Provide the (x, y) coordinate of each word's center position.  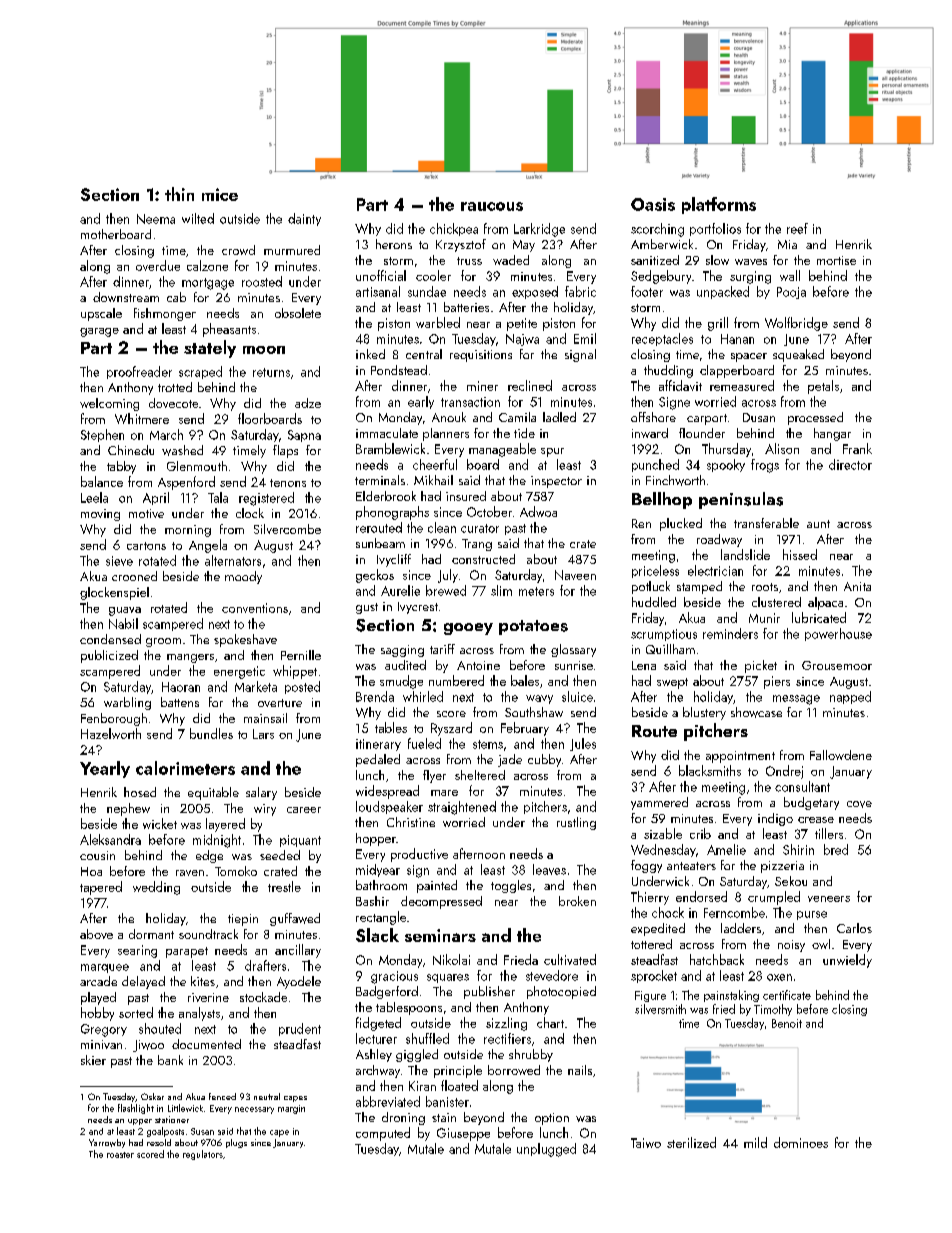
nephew (128, 809)
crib (700, 833)
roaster (120, 1155)
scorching (657, 230)
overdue (158, 265)
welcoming (109, 404)
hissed (800, 554)
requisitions (481, 356)
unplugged (546, 1150)
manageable (502, 450)
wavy (539, 699)
